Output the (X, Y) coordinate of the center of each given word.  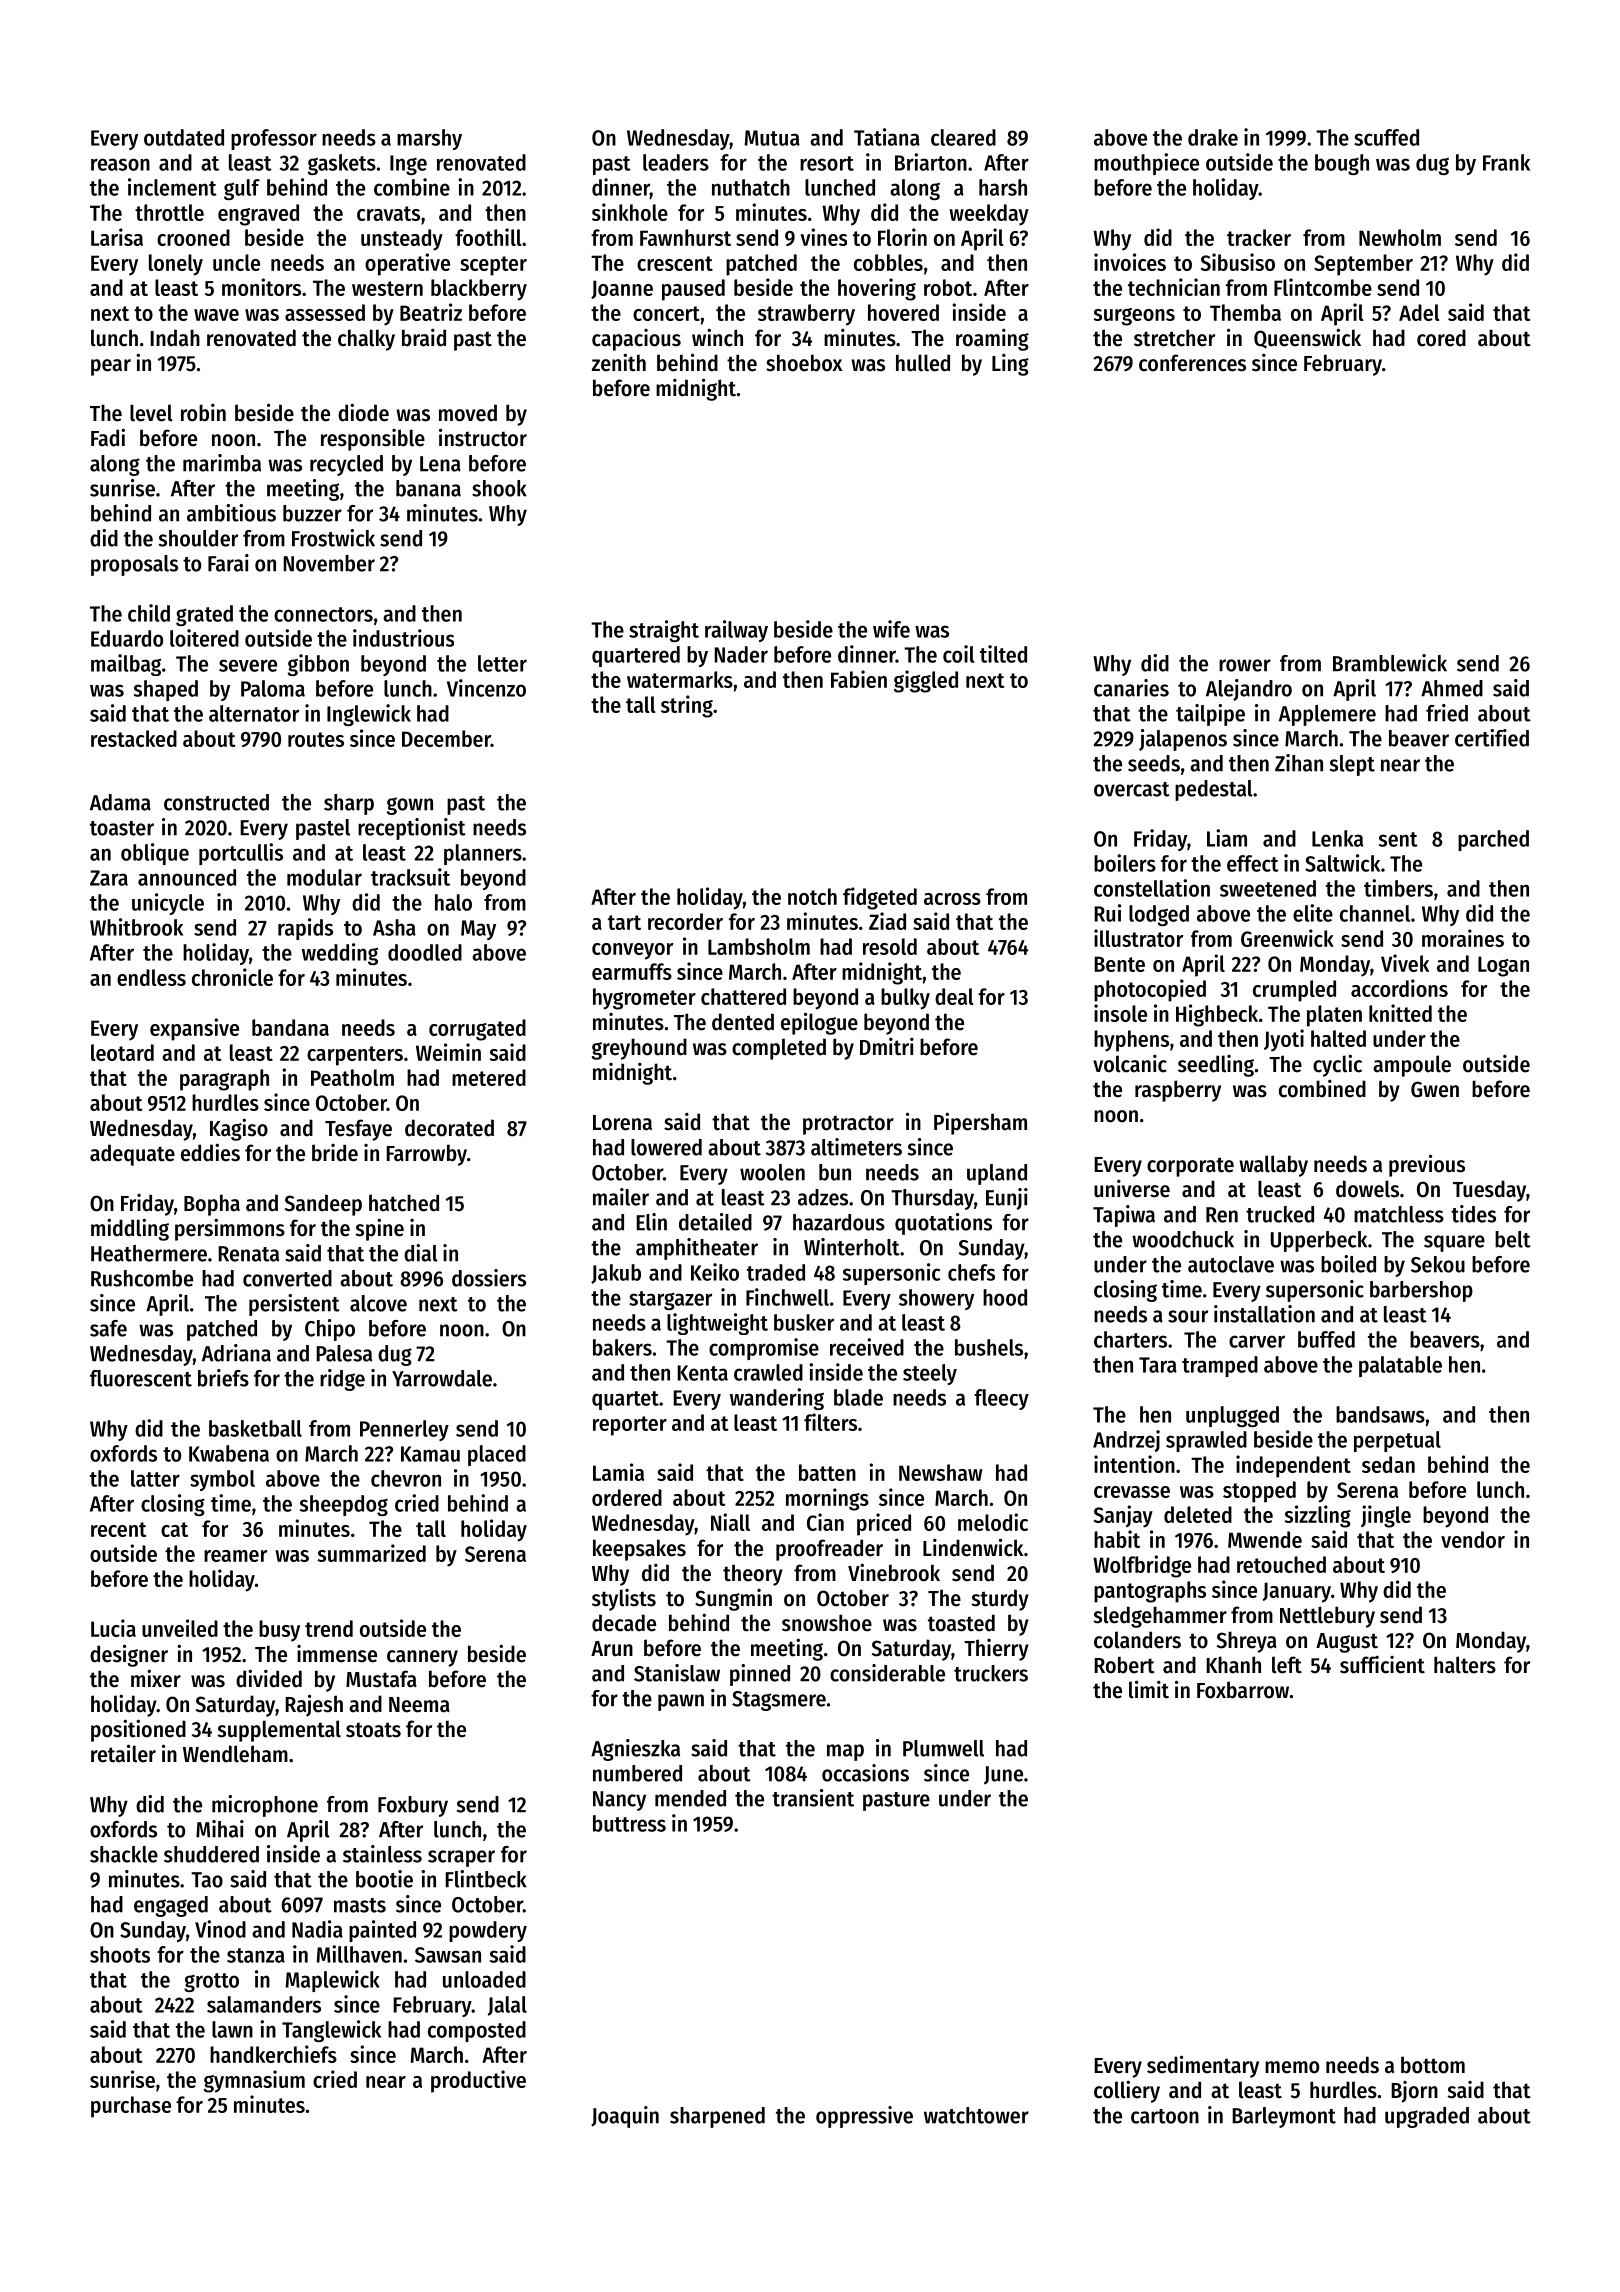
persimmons (230, 1229)
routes (316, 739)
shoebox (804, 363)
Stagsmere (779, 1701)
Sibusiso (1238, 262)
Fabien (859, 679)
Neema (419, 1705)
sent (1398, 839)
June (1003, 1775)
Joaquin (625, 2117)
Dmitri (887, 1047)
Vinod (220, 1929)
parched (1493, 840)
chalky (366, 340)
